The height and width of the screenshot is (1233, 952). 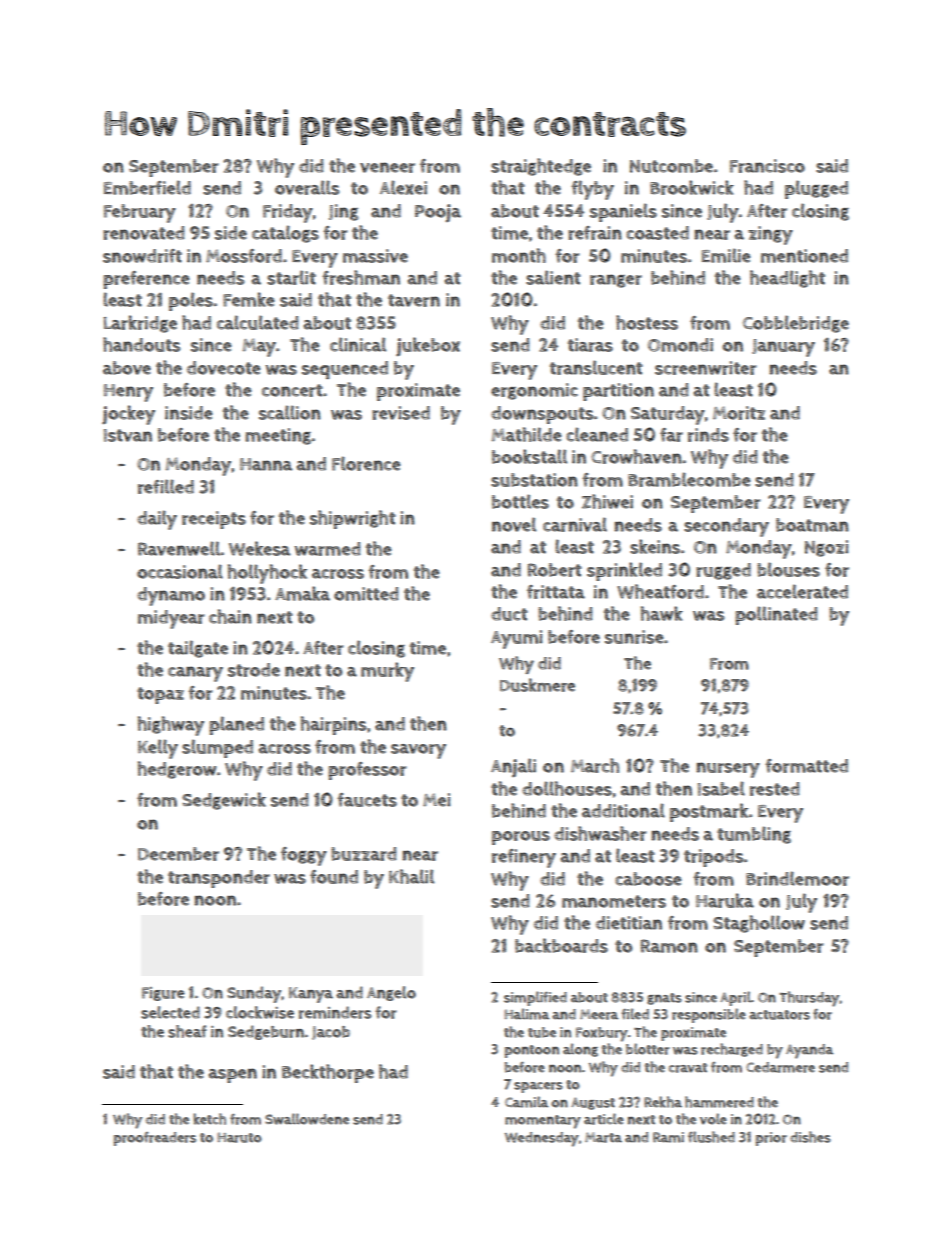 What do you see at coordinates (128, 393) in the screenshot?
I see `Henry` at bounding box center [128, 393].
